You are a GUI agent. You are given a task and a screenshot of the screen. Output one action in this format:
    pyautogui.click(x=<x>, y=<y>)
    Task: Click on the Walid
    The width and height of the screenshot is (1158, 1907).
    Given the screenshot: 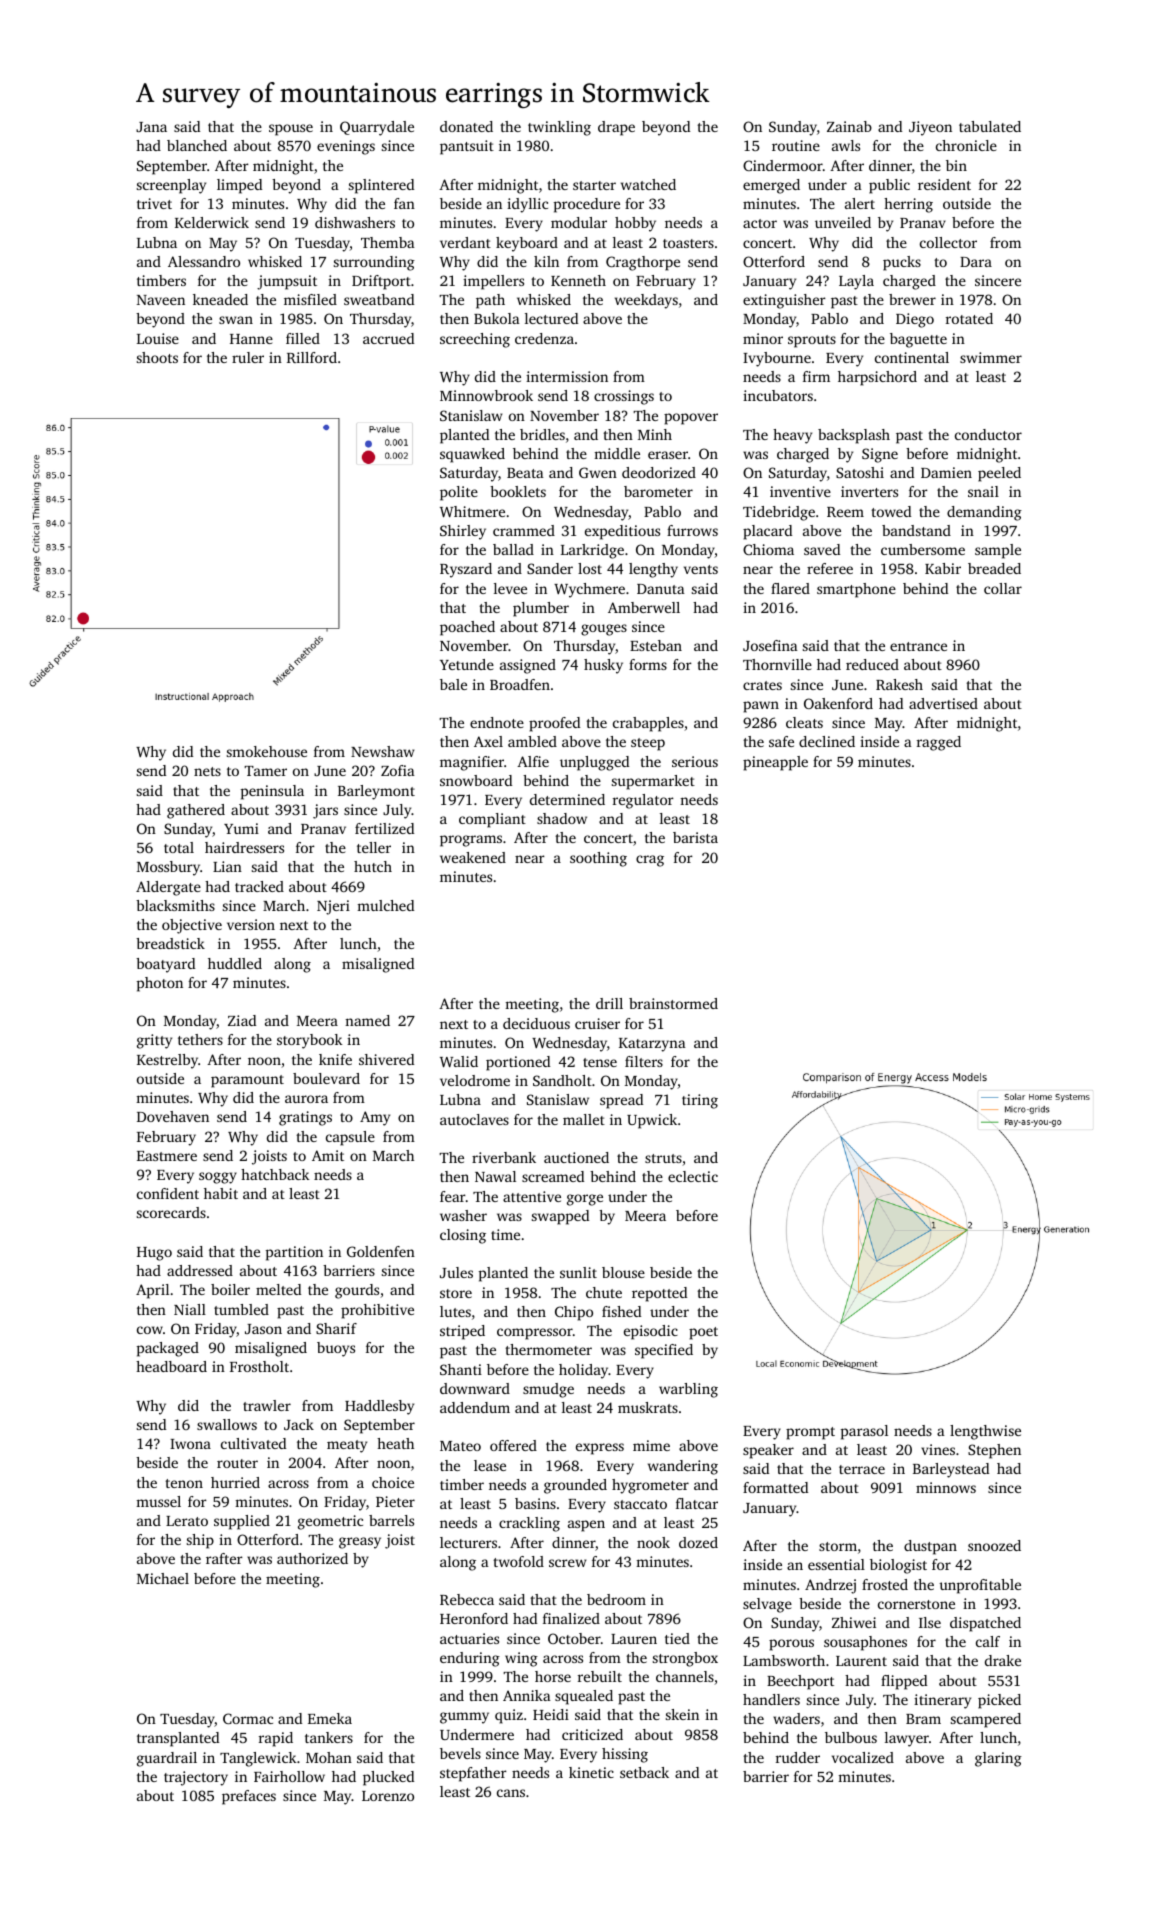 What is the action you would take?
    pyautogui.click(x=459, y=1061)
